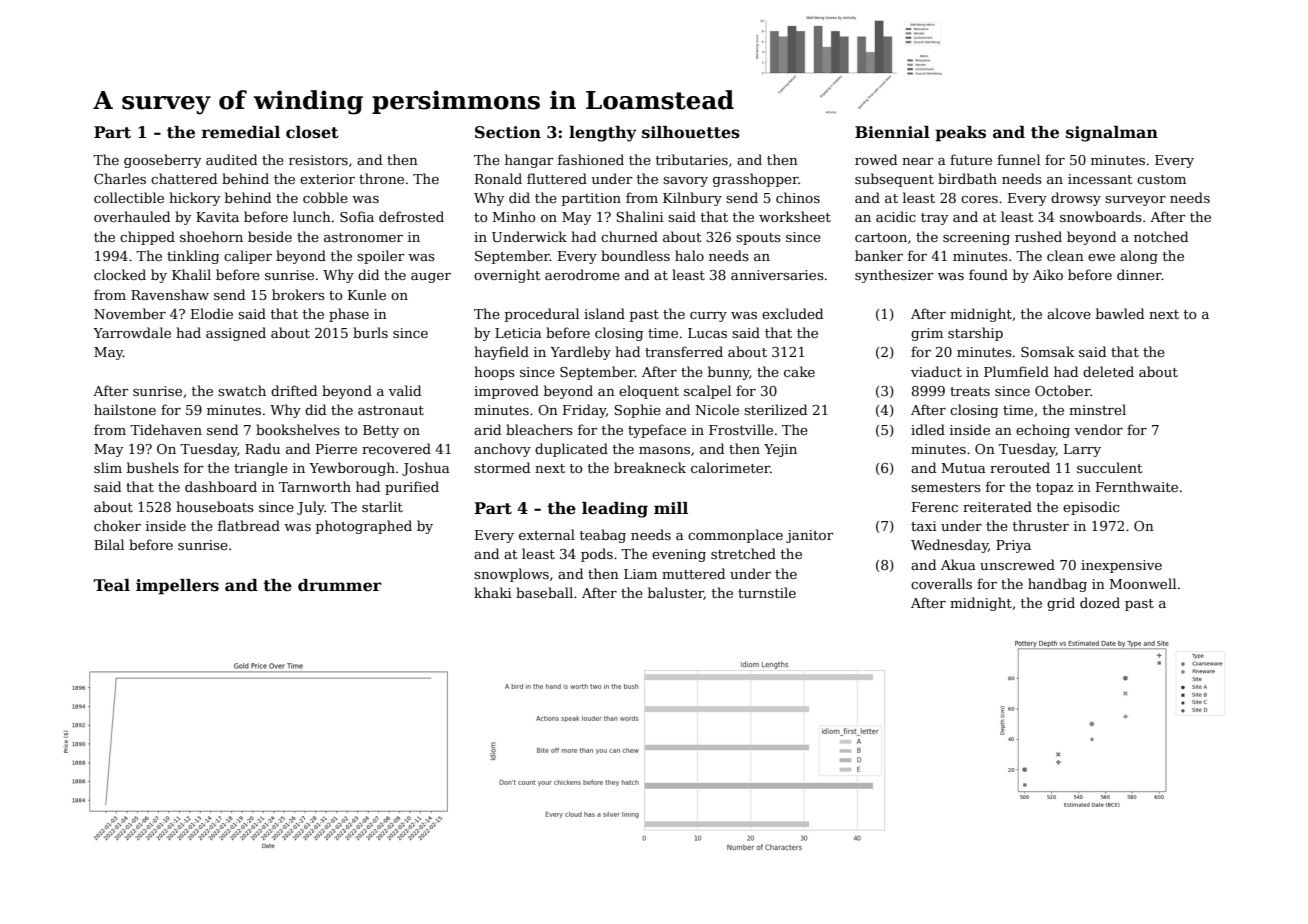  What do you see at coordinates (340, 585) in the screenshot?
I see `drummer` at bounding box center [340, 585].
